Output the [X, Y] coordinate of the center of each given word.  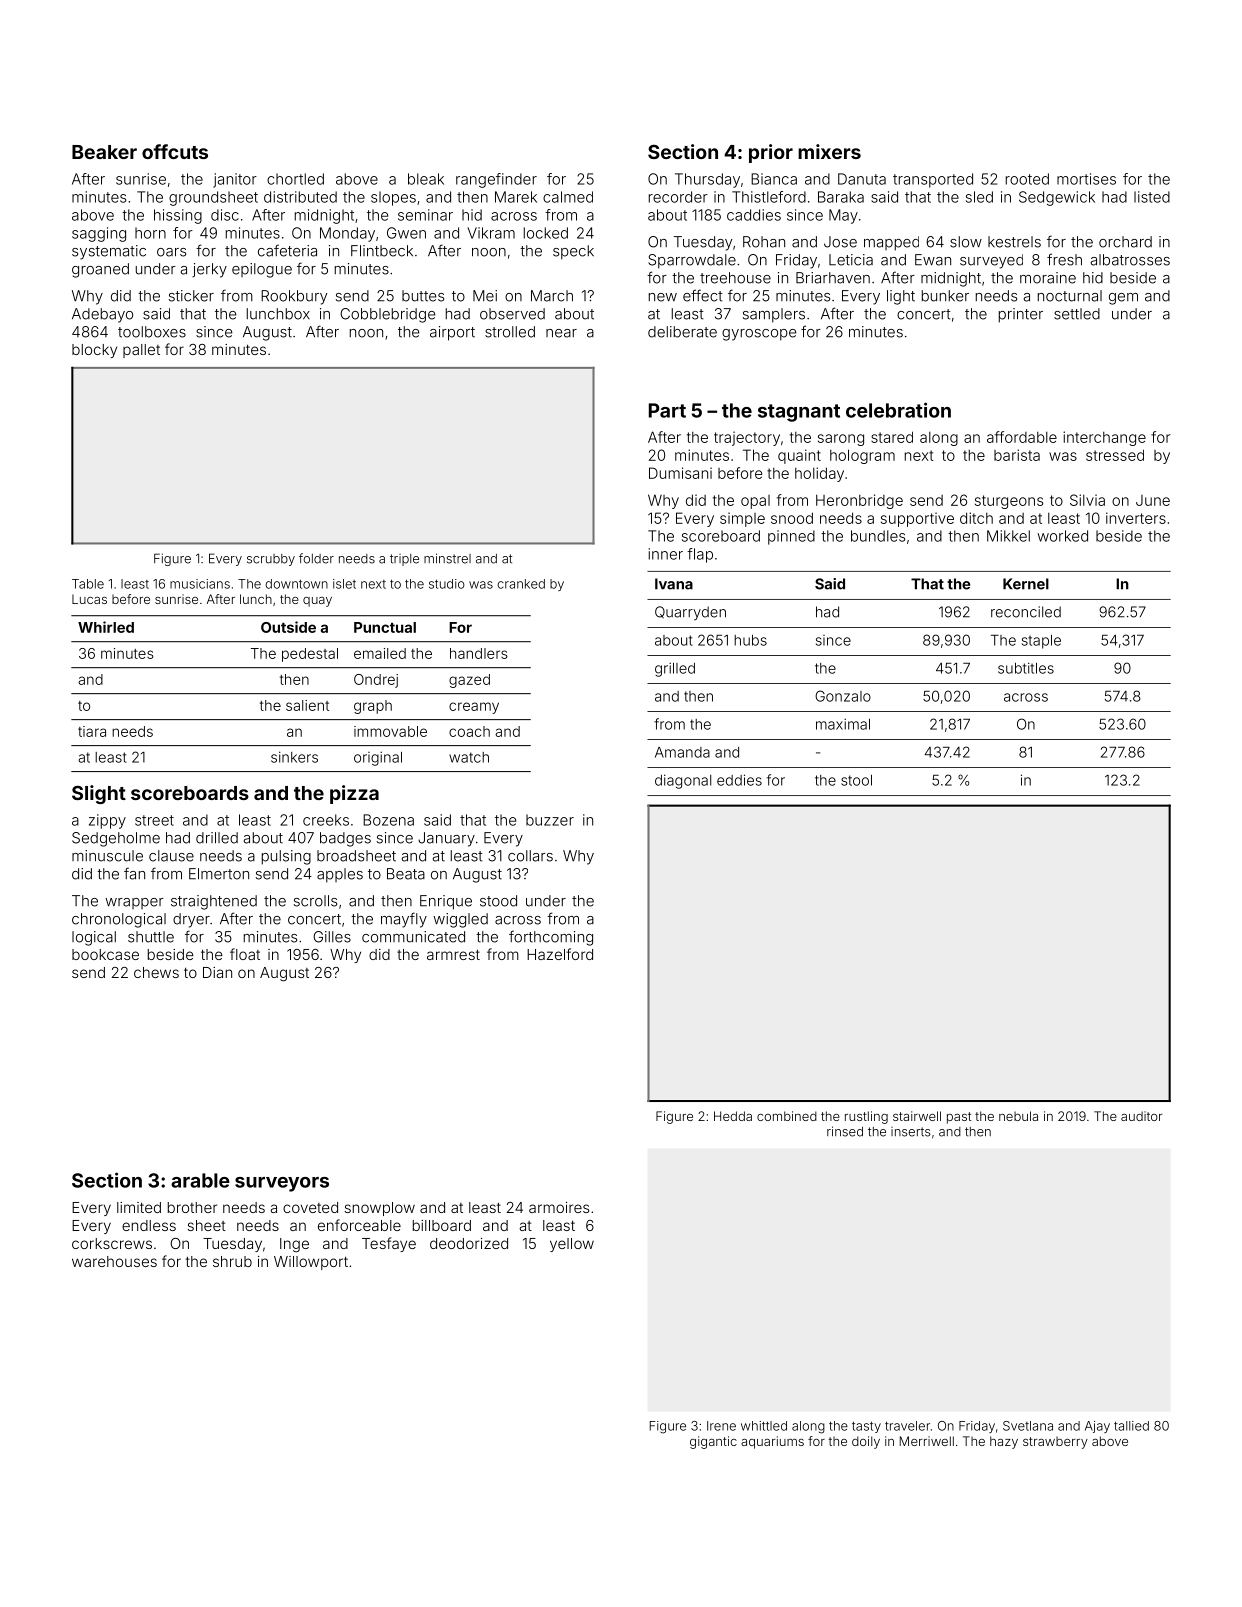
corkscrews [112, 1243]
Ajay [1097, 1427]
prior [771, 153]
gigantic [713, 1442]
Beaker [104, 152]
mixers [829, 151]
